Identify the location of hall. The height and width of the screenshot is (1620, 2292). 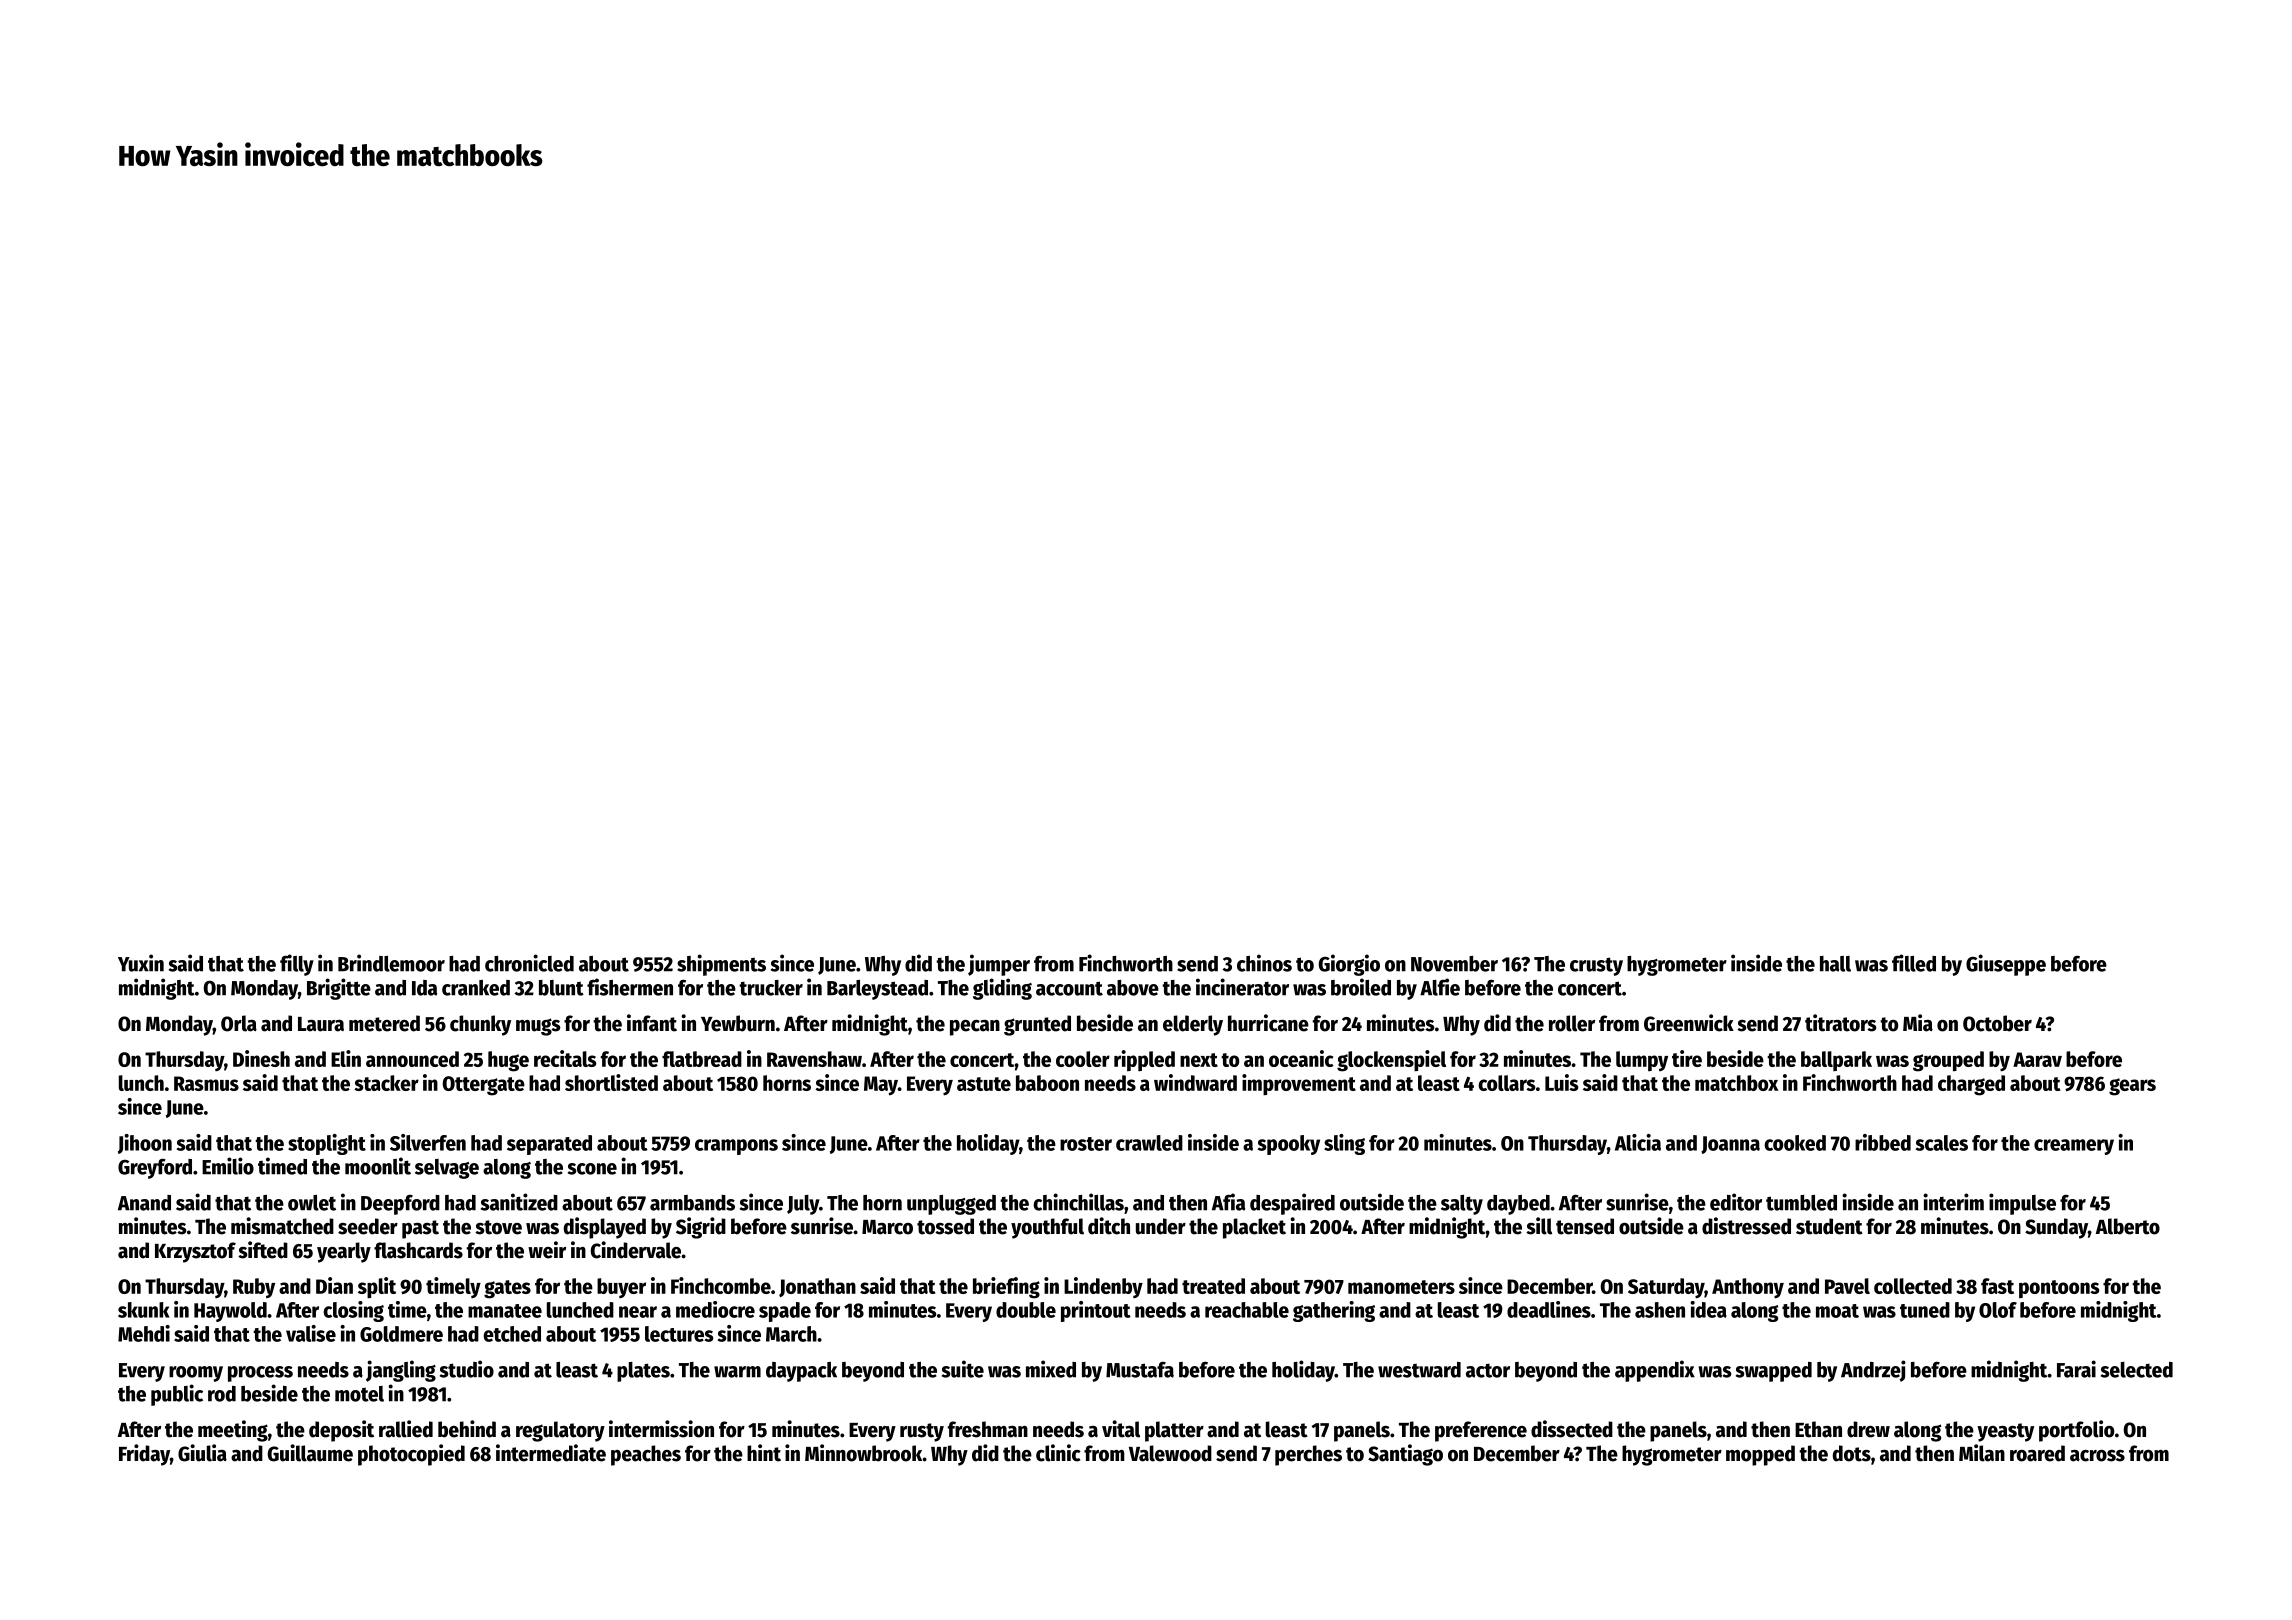
(1835, 964).
